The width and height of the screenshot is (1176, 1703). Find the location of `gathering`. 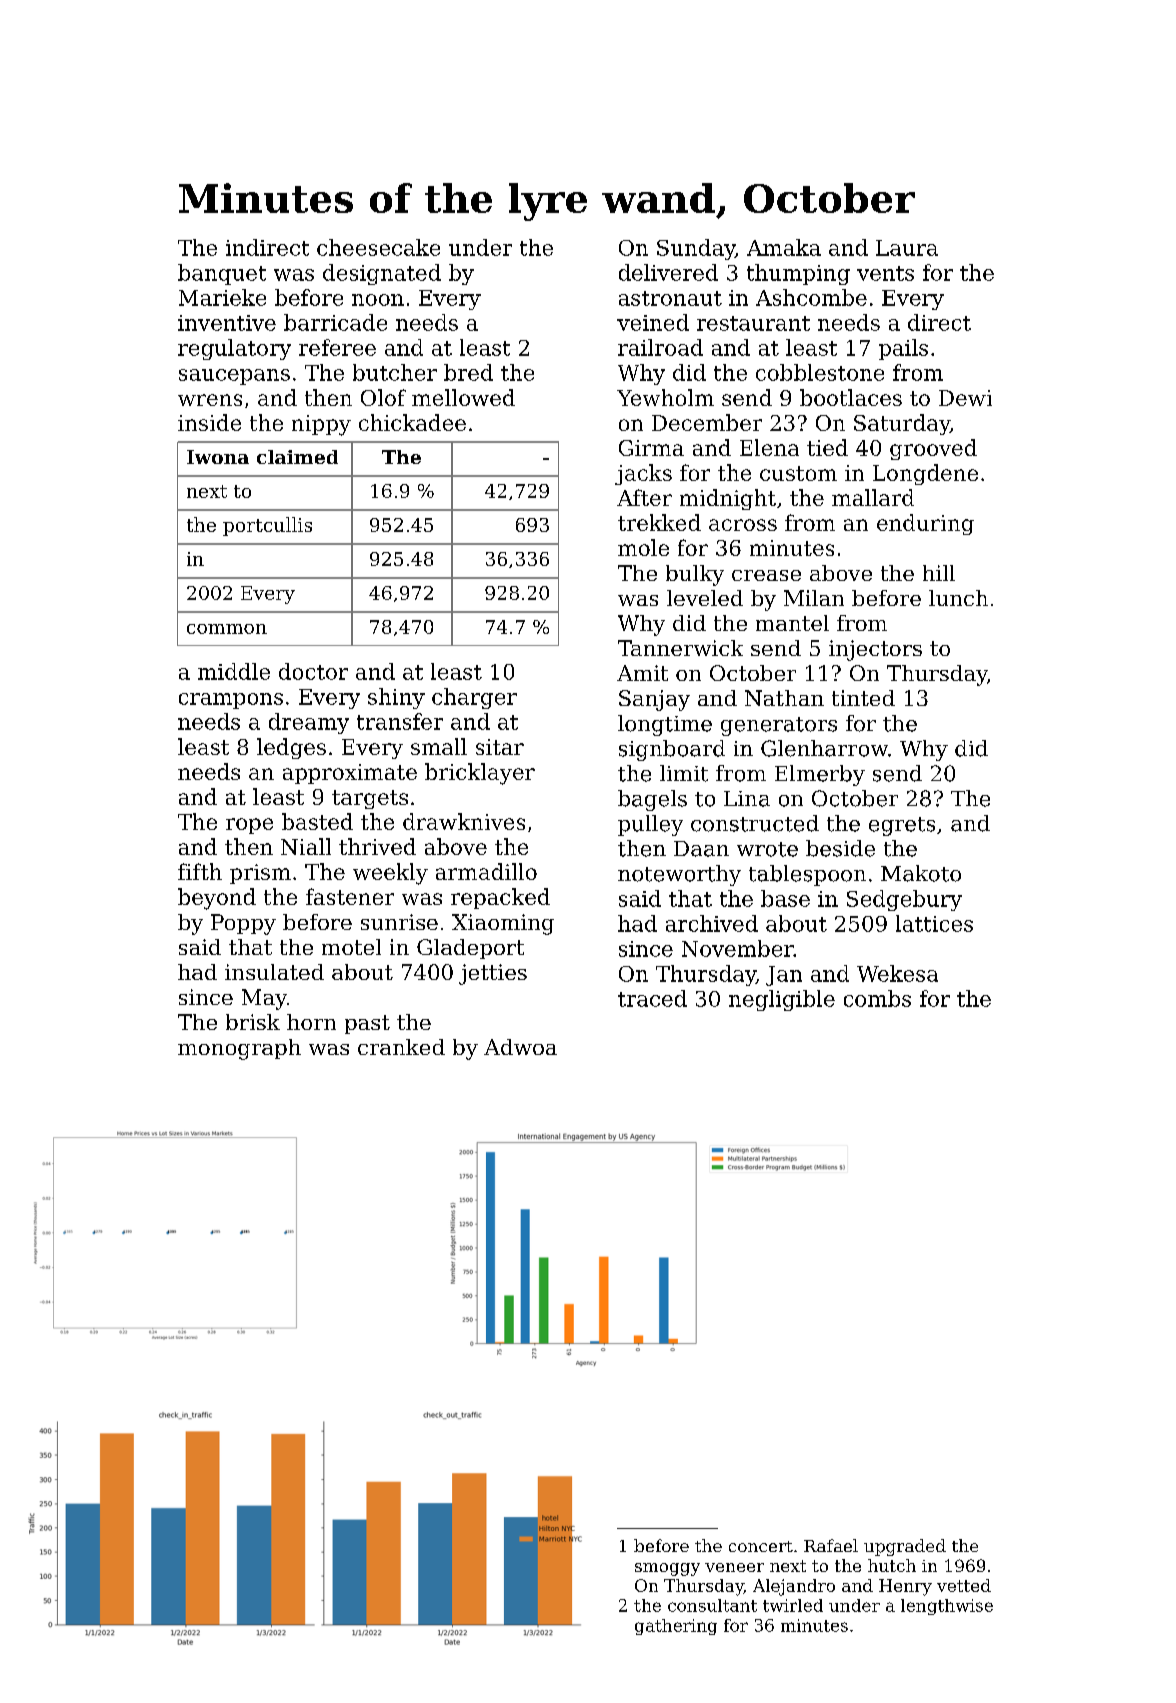

gathering is located at coordinates (676, 1627).
